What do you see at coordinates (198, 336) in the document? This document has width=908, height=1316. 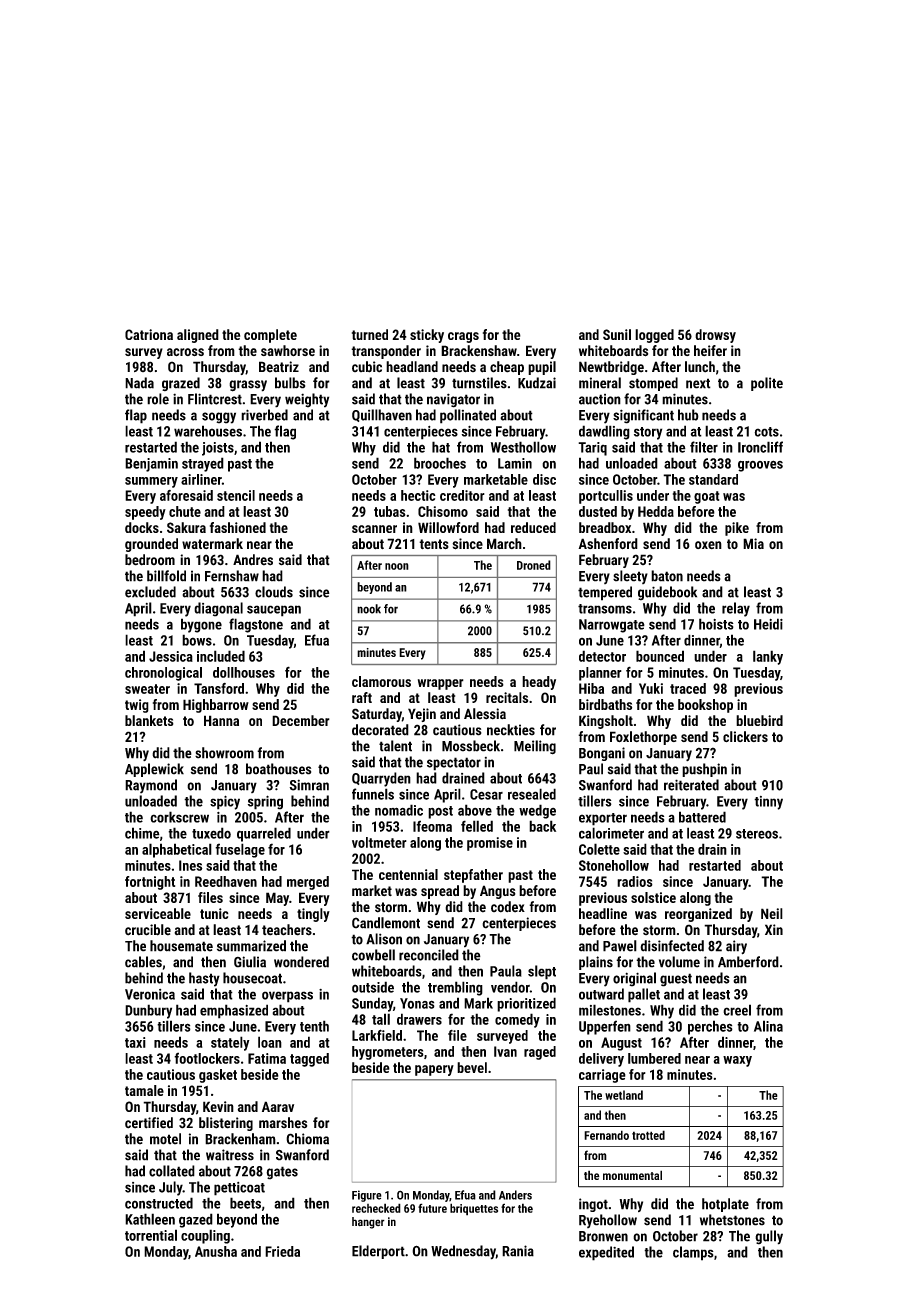 I see `aligned` at bounding box center [198, 336].
